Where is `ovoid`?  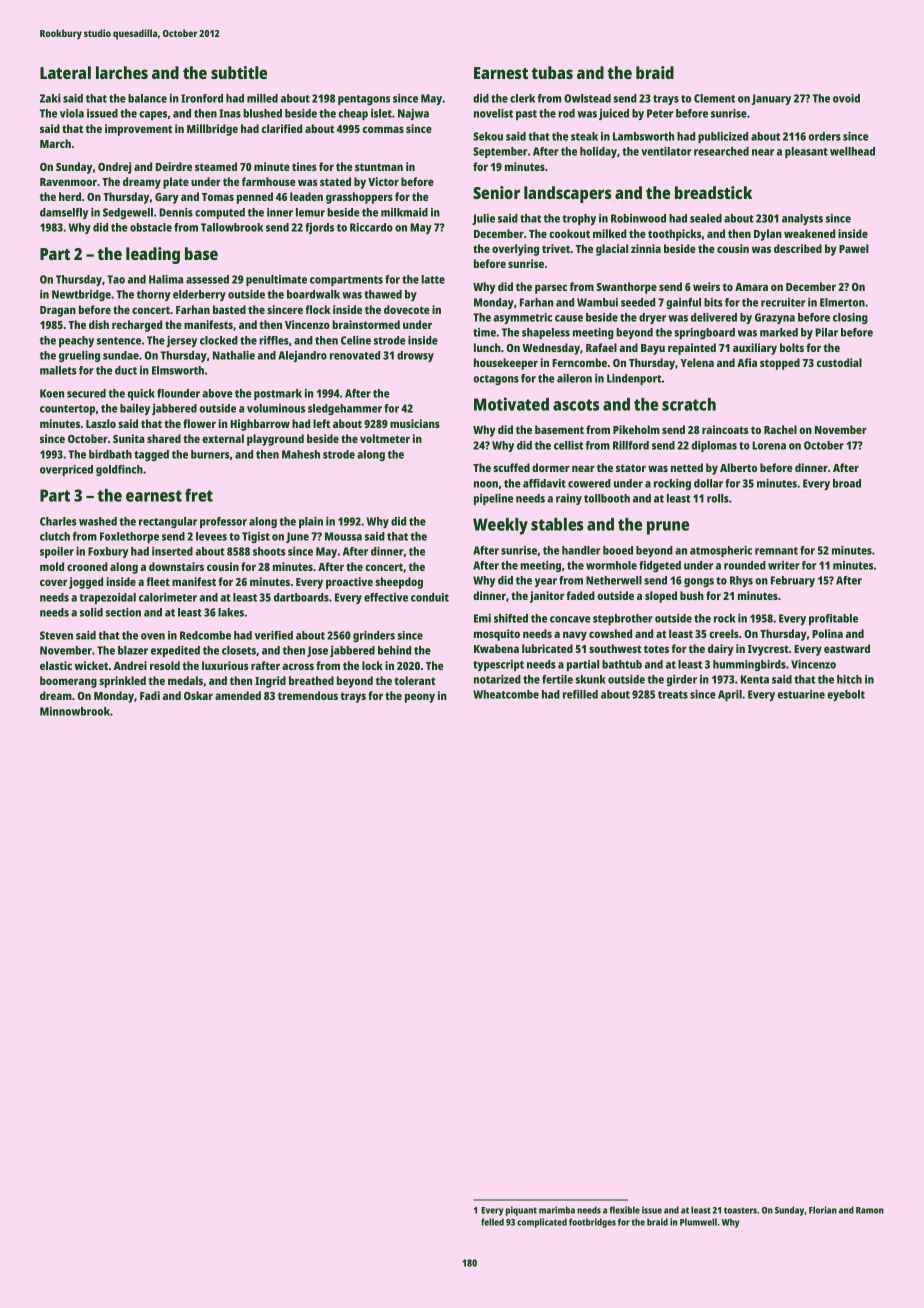
ovoid is located at coordinates (846, 98).
